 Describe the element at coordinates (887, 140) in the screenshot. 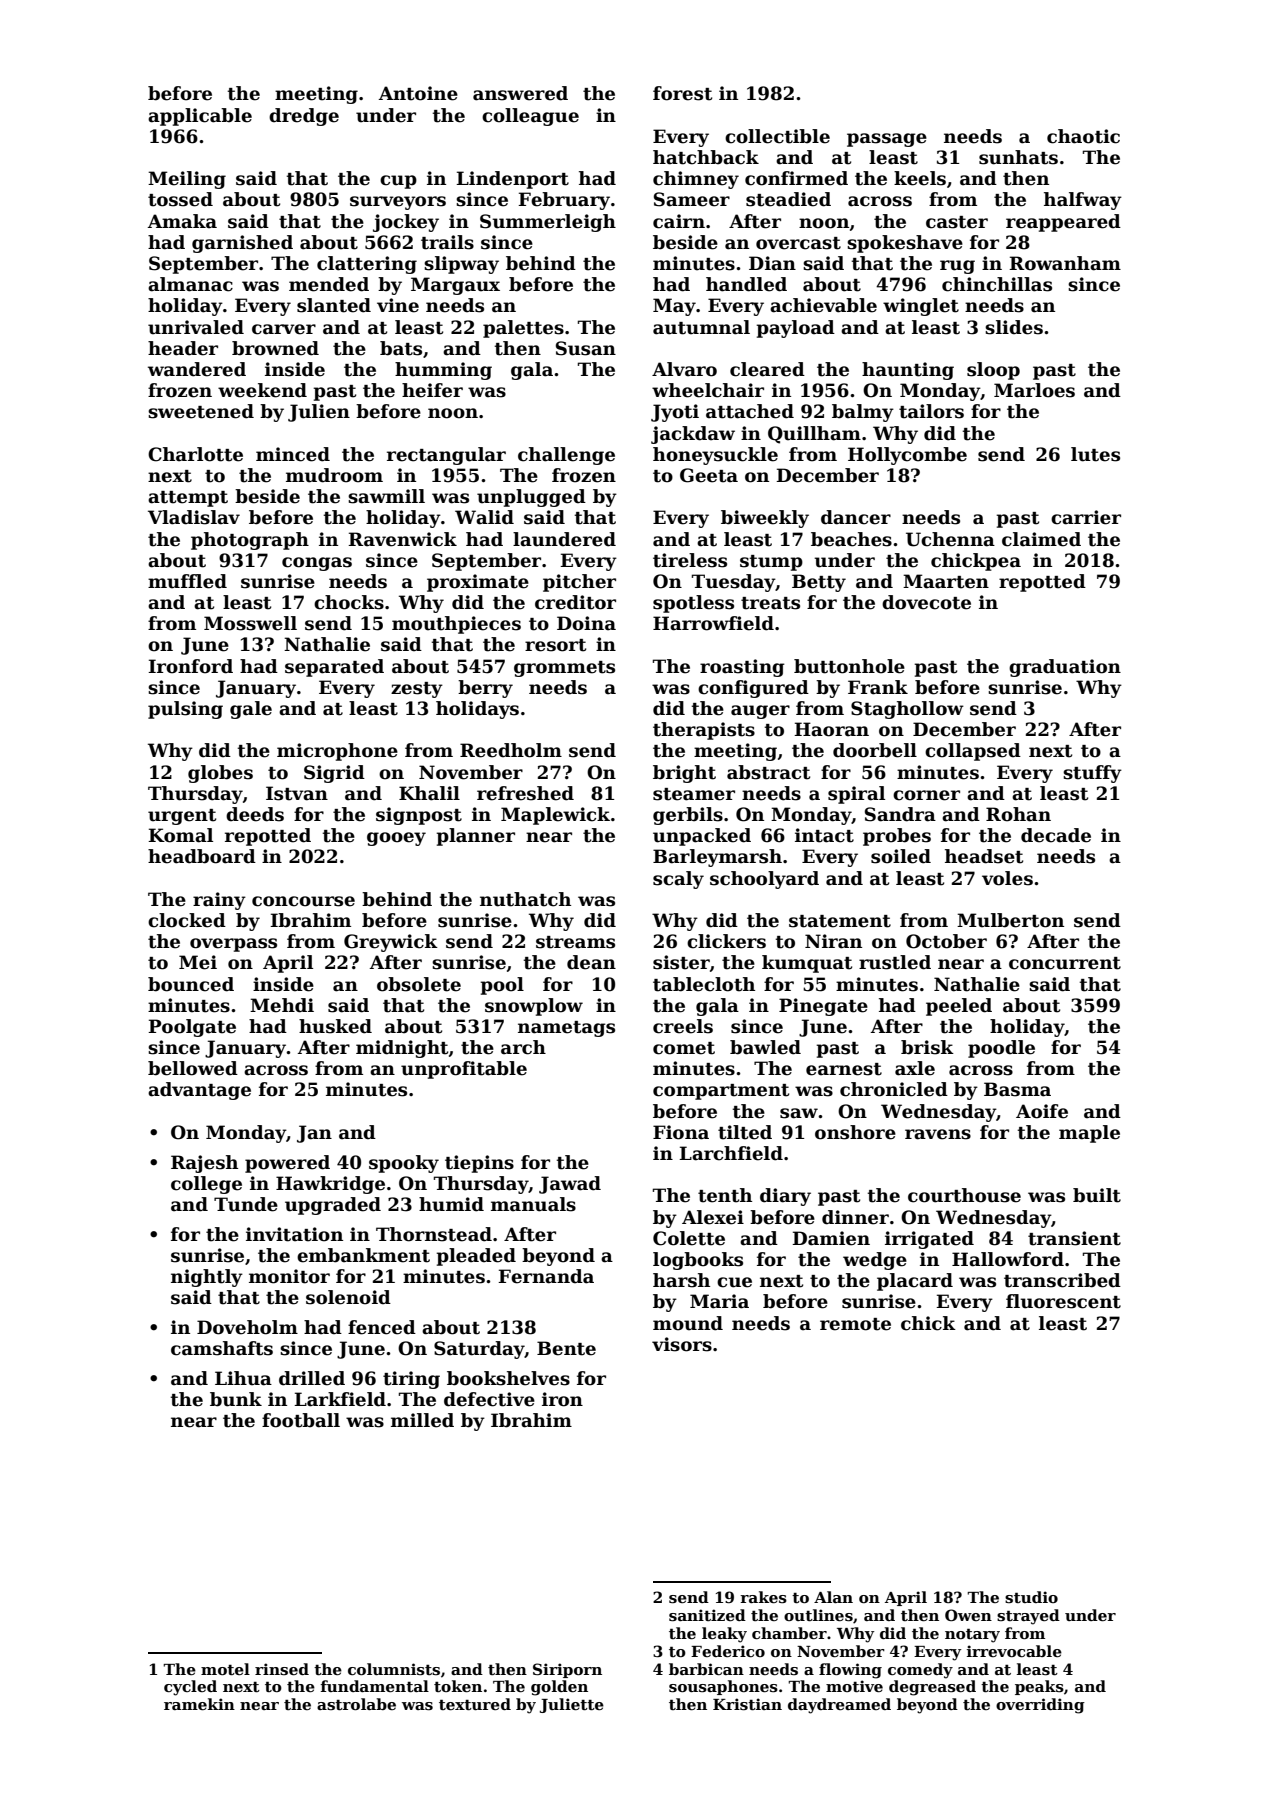

I see `passage` at that location.
